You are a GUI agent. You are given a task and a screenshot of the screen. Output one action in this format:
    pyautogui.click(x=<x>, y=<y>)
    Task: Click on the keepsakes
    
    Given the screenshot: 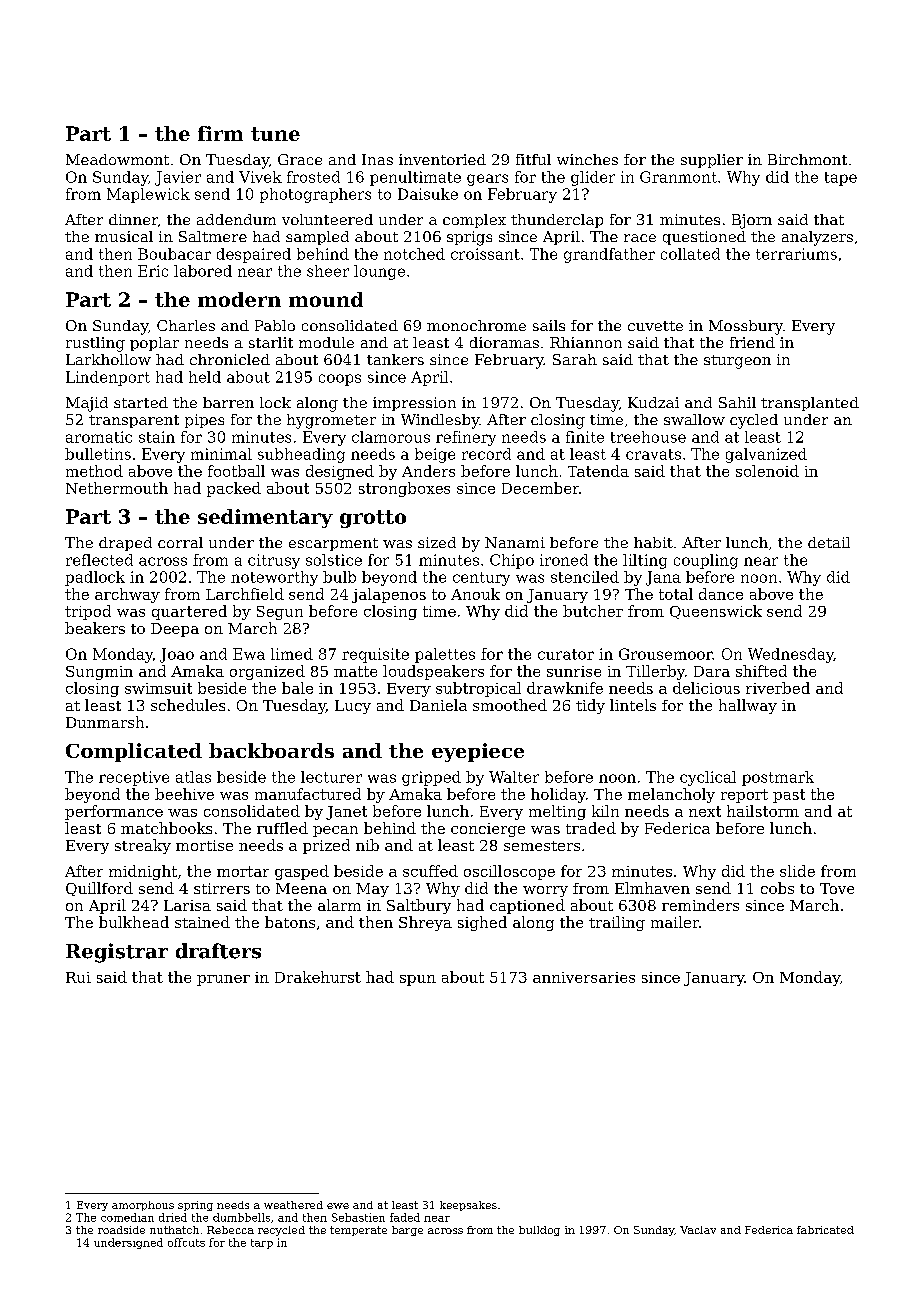 What is the action you would take?
    pyautogui.click(x=468, y=1206)
